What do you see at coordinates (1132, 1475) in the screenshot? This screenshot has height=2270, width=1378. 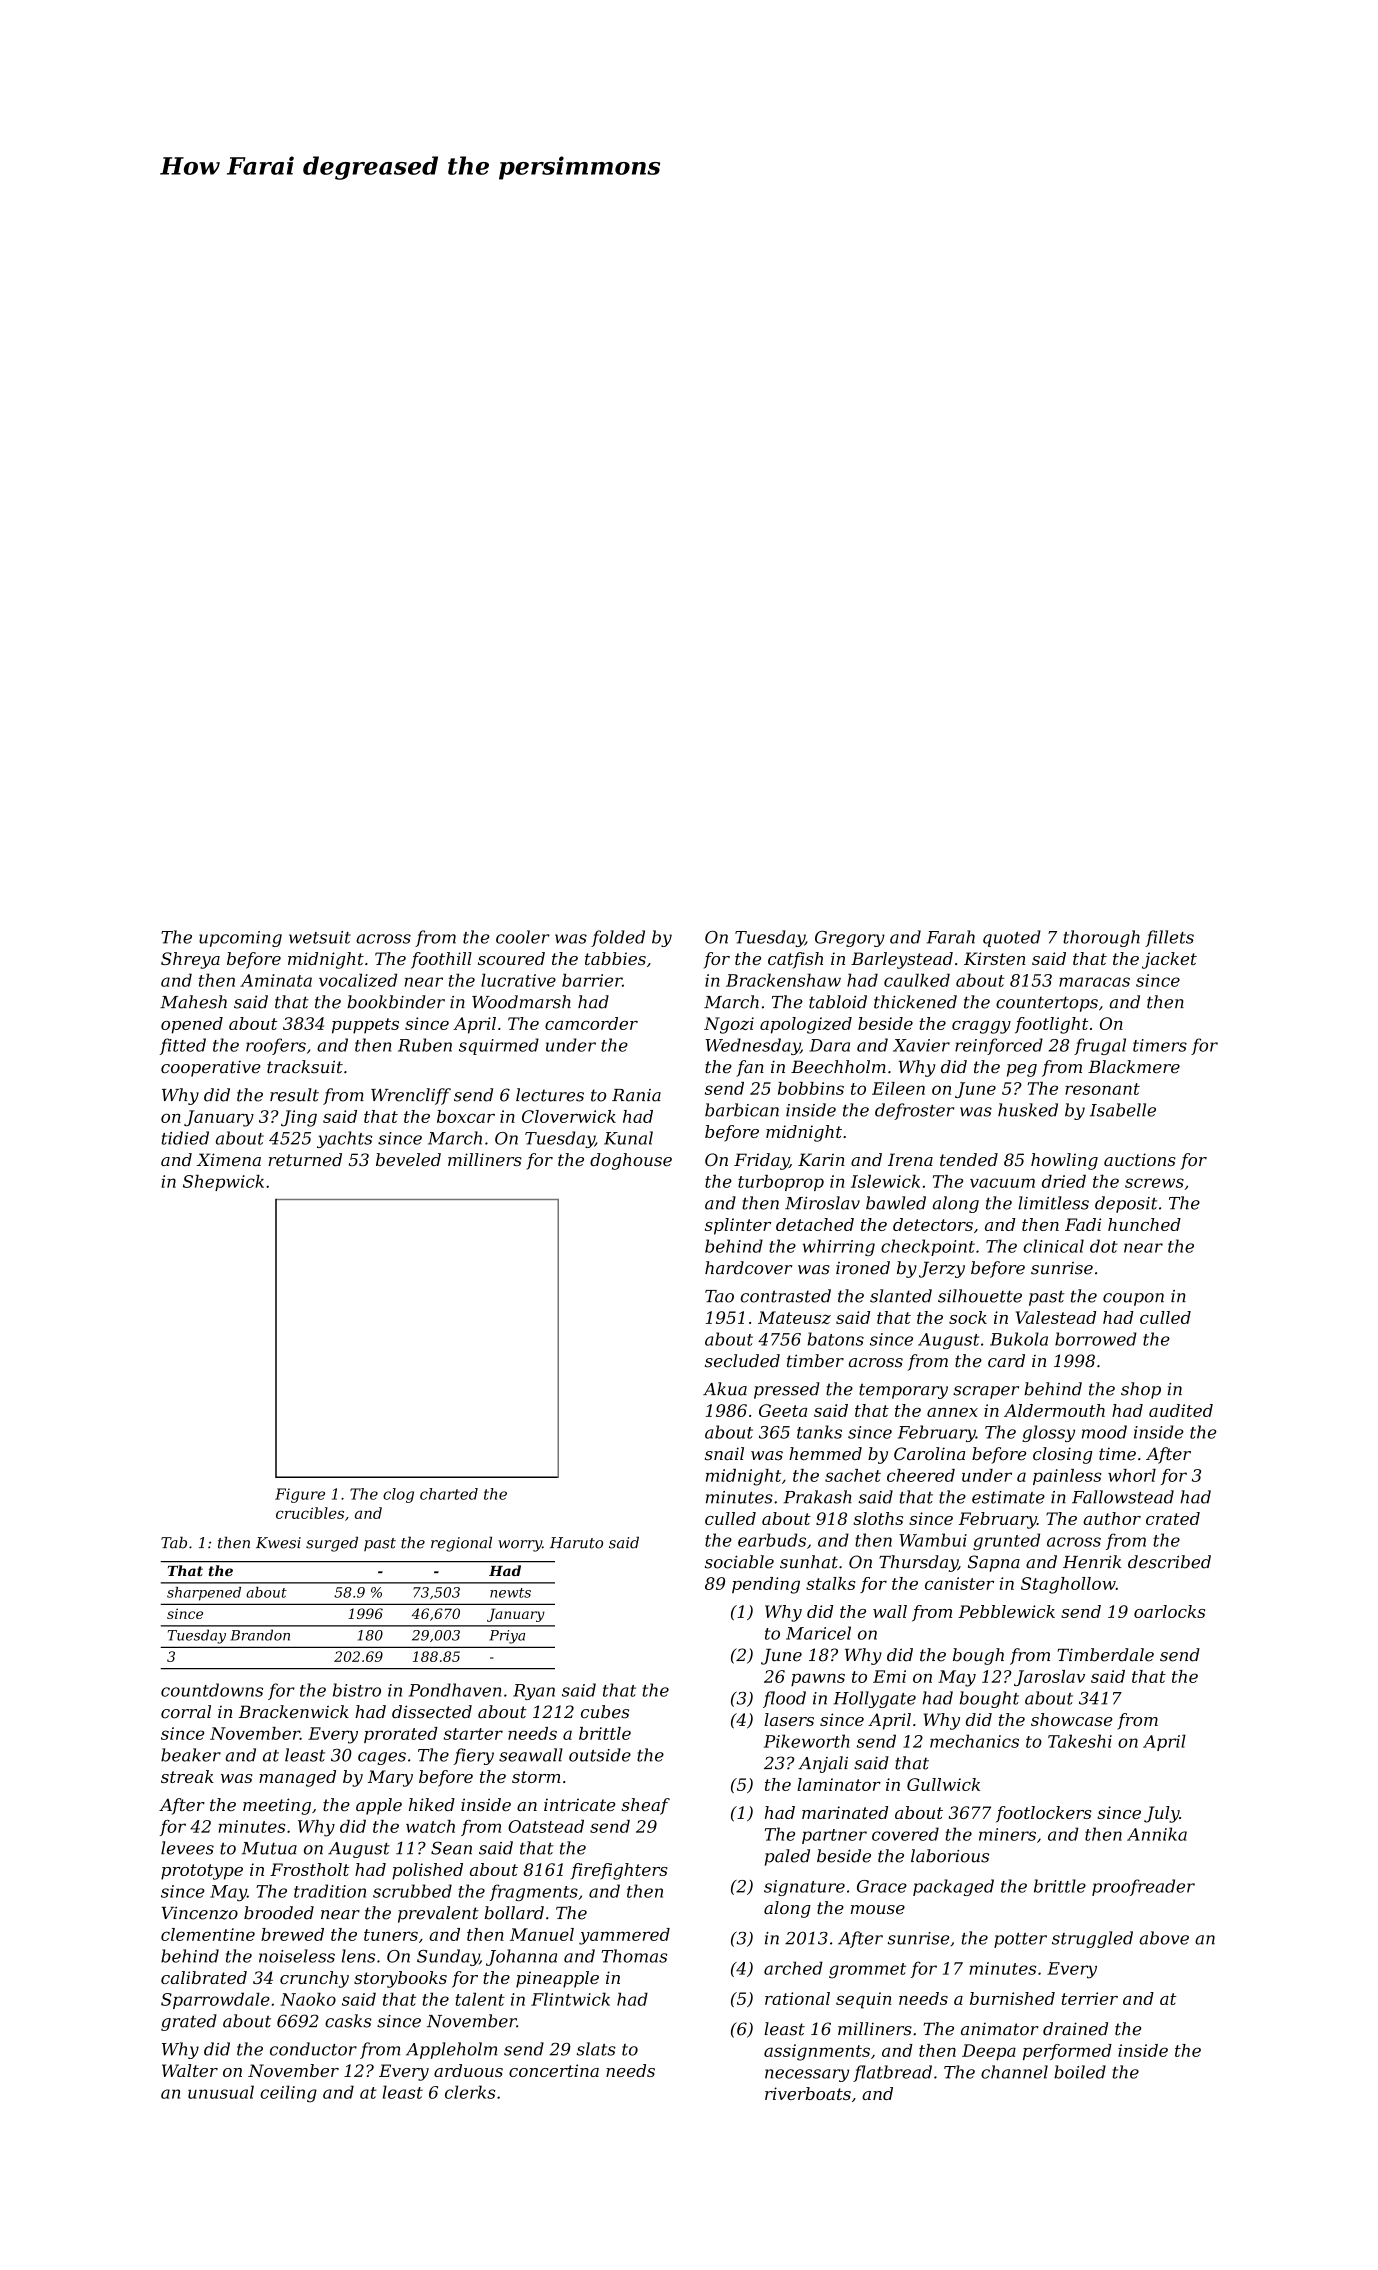 I see `whorl` at bounding box center [1132, 1475].
